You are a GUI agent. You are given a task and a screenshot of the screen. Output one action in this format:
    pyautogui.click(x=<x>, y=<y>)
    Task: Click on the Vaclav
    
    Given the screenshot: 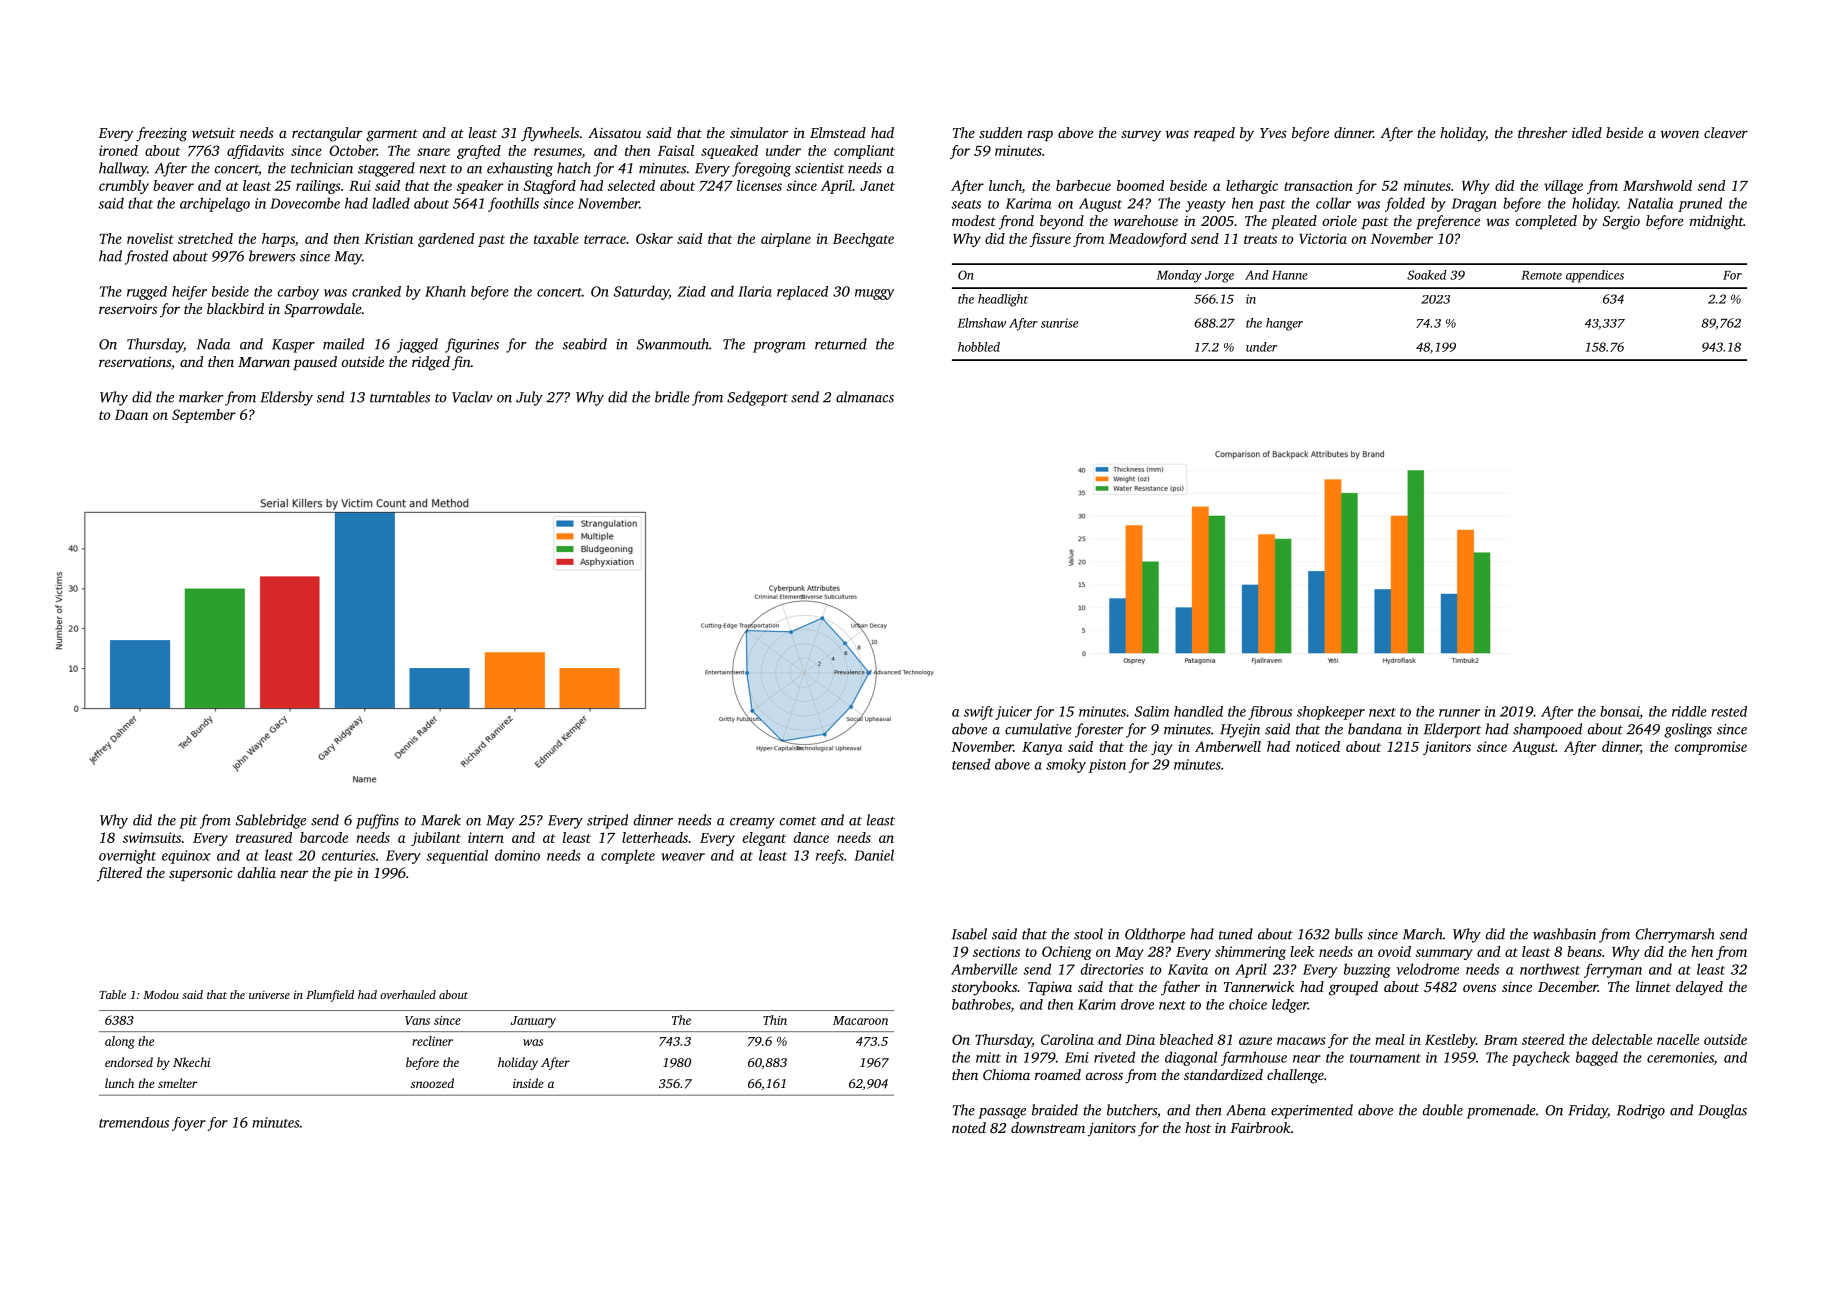 What is the action you would take?
    pyautogui.click(x=472, y=397)
